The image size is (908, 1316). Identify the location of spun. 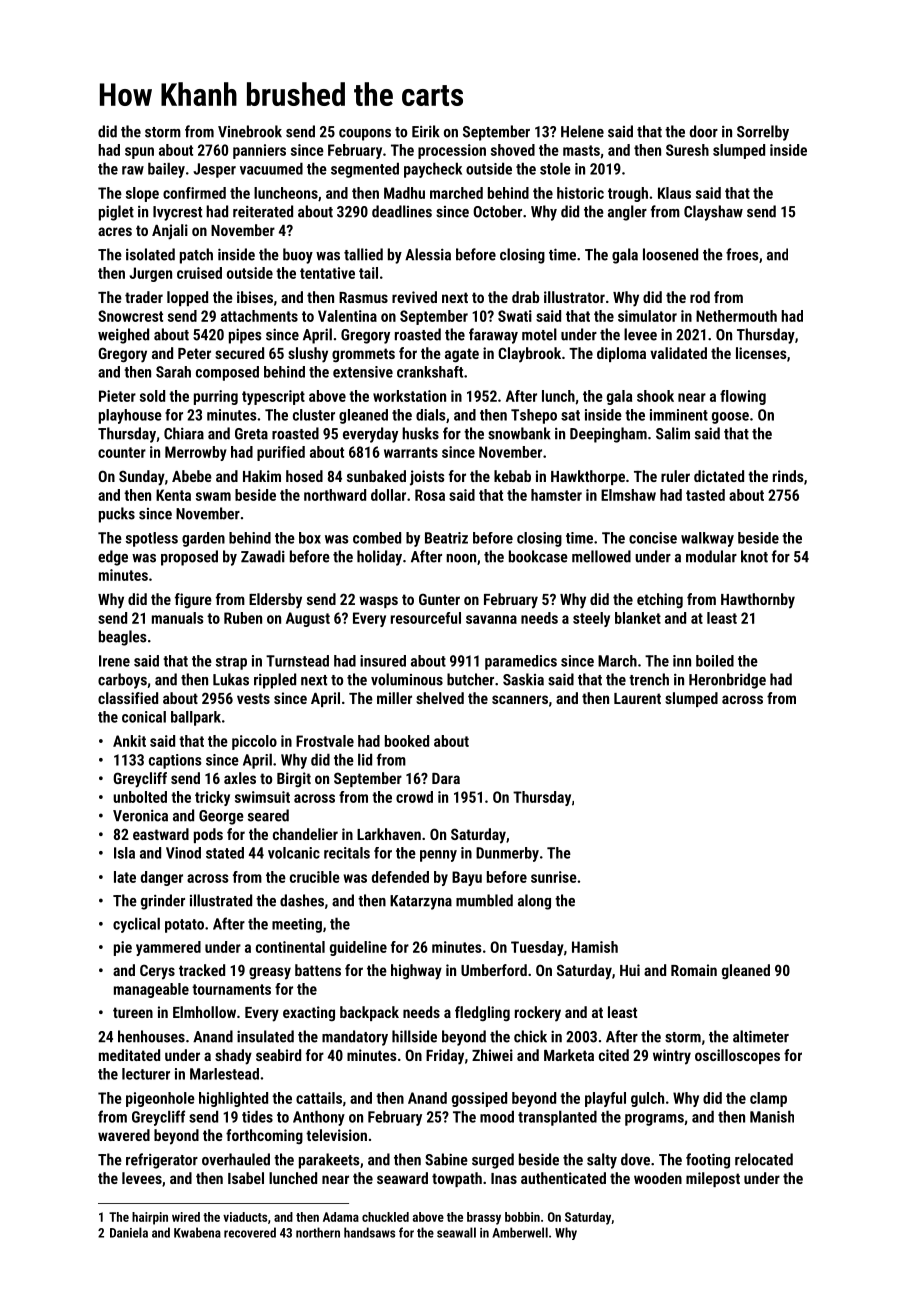
(139, 153).
